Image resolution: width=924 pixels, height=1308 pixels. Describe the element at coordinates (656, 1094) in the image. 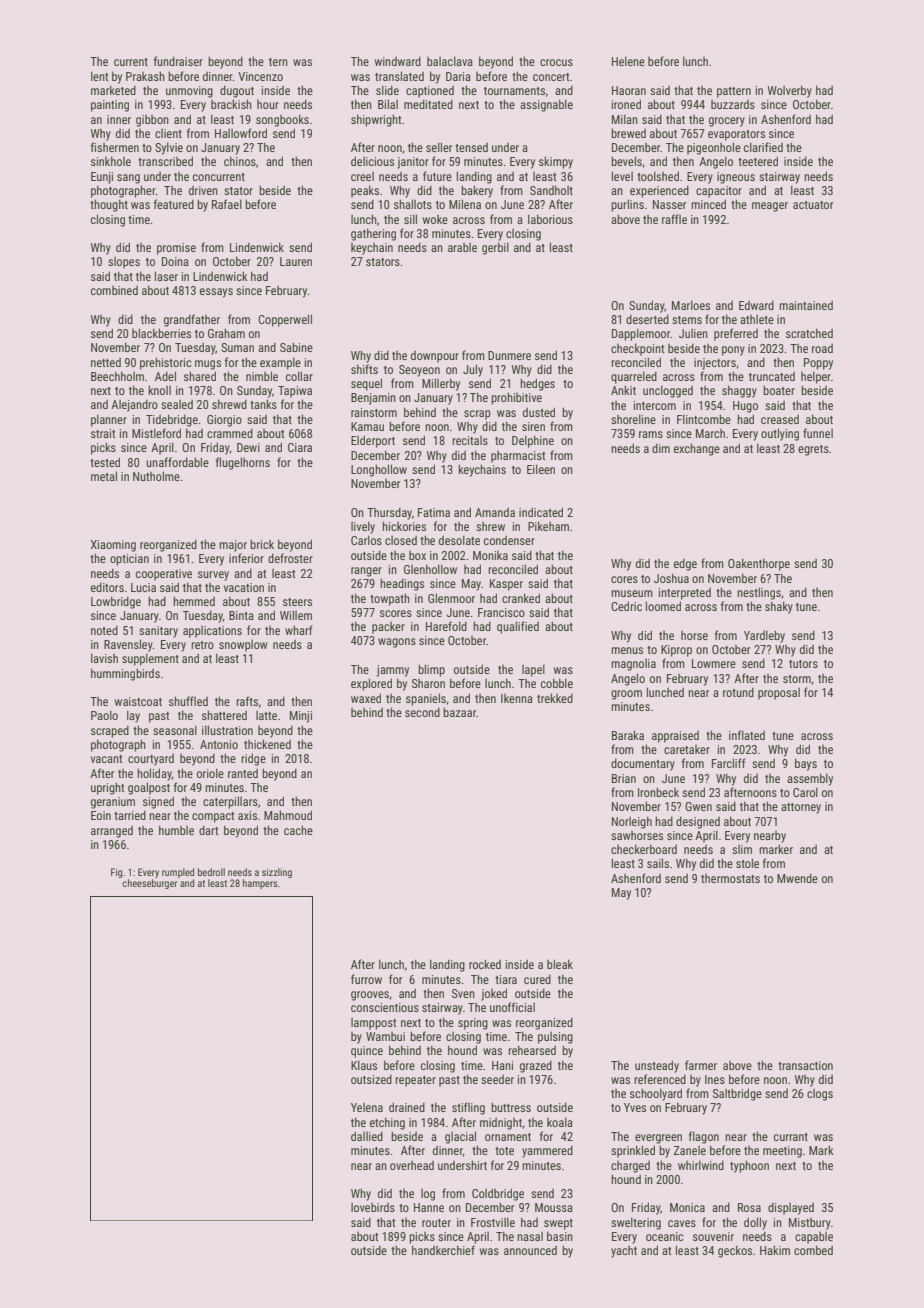

I see `schoolyard` at that location.
